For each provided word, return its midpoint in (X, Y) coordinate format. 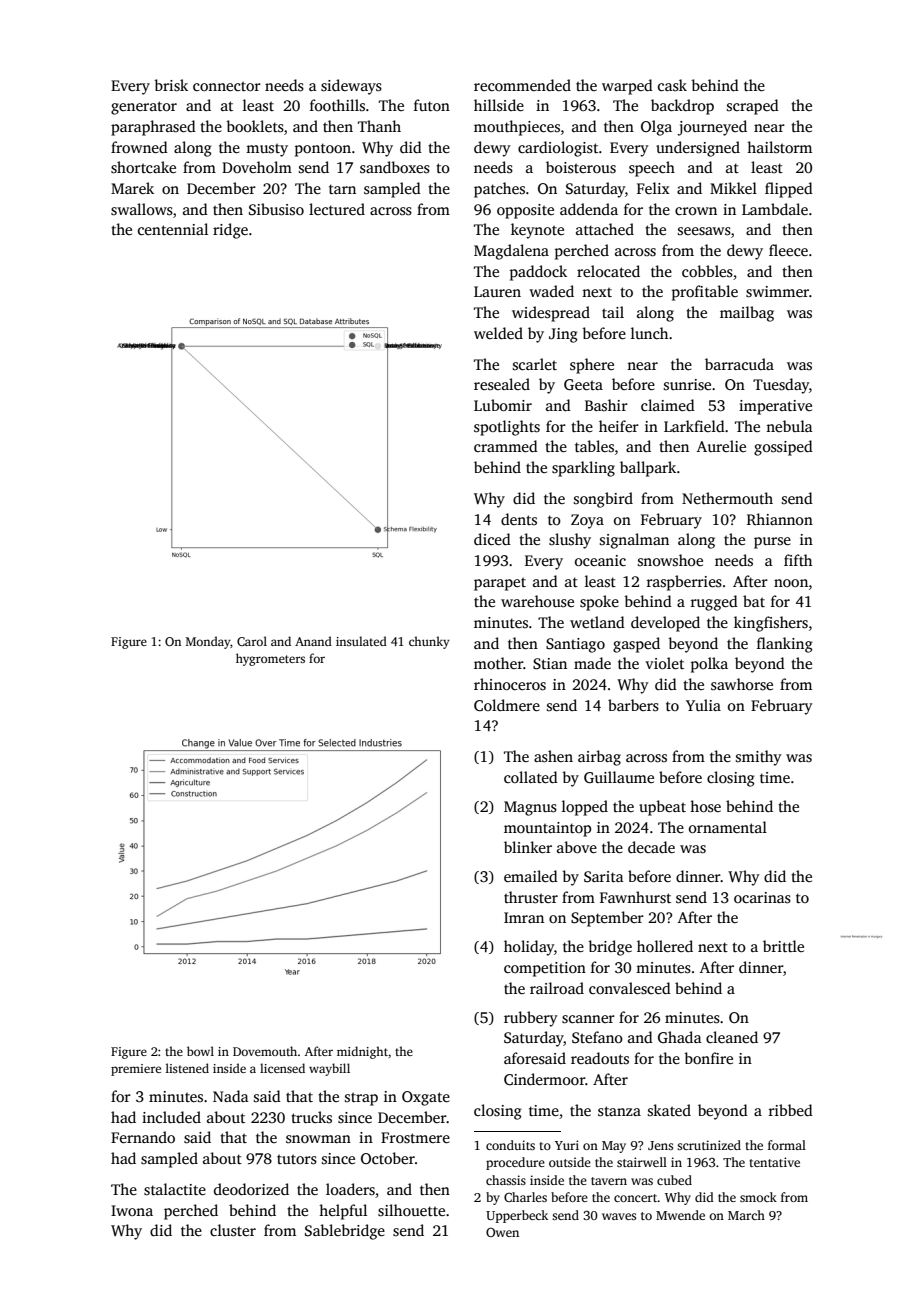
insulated (361, 641)
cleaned (732, 1037)
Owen (502, 1232)
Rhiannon (780, 519)
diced (492, 539)
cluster (233, 1230)
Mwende (680, 1215)
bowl (200, 1051)
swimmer (777, 292)
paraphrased (153, 128)
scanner (588, 1019)
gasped (636, 645)
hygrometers (270, 659)
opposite (525, 211)
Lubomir (503, 405)
